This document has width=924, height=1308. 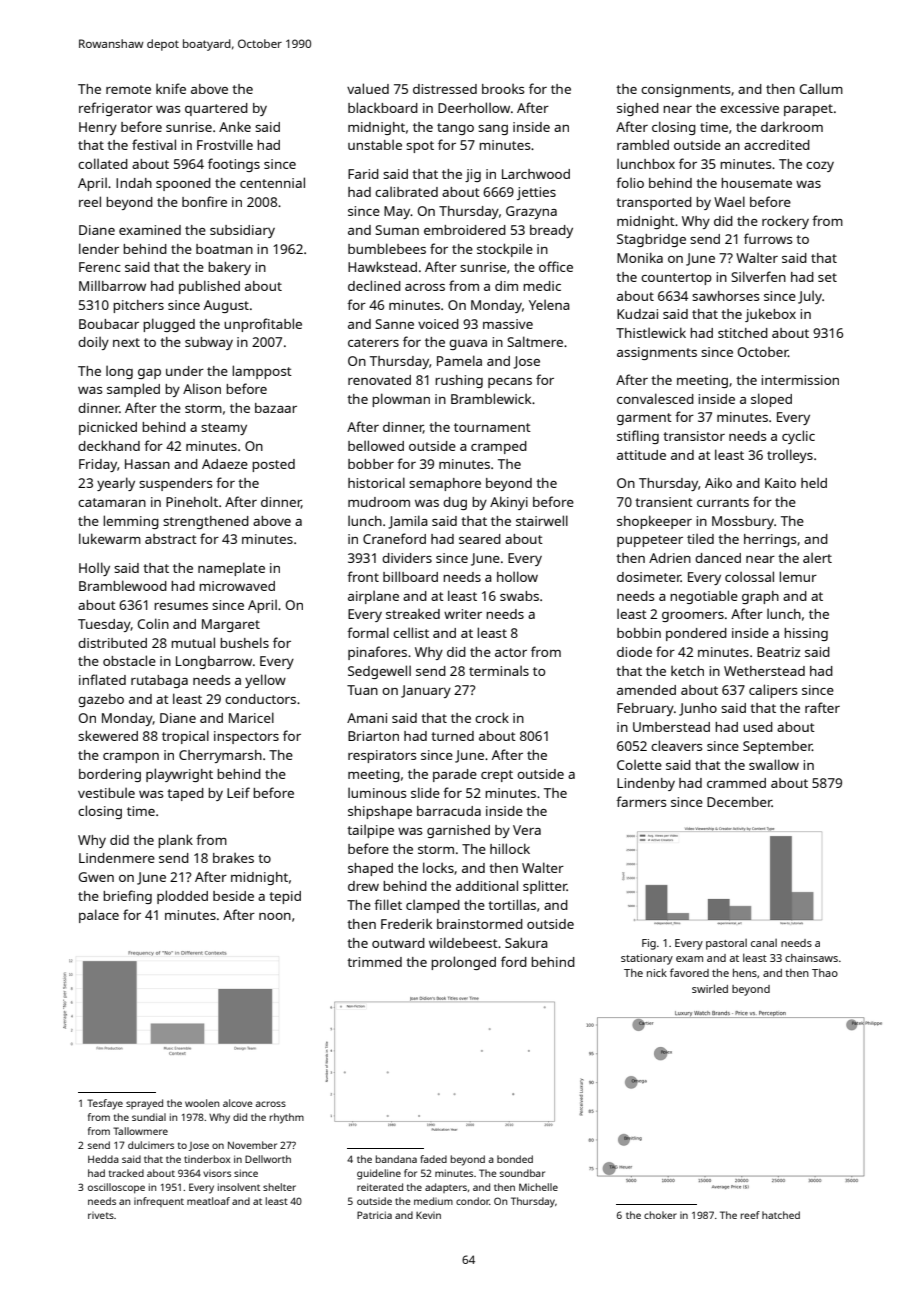 I want to click on knife, so click(x=171, y=88).
